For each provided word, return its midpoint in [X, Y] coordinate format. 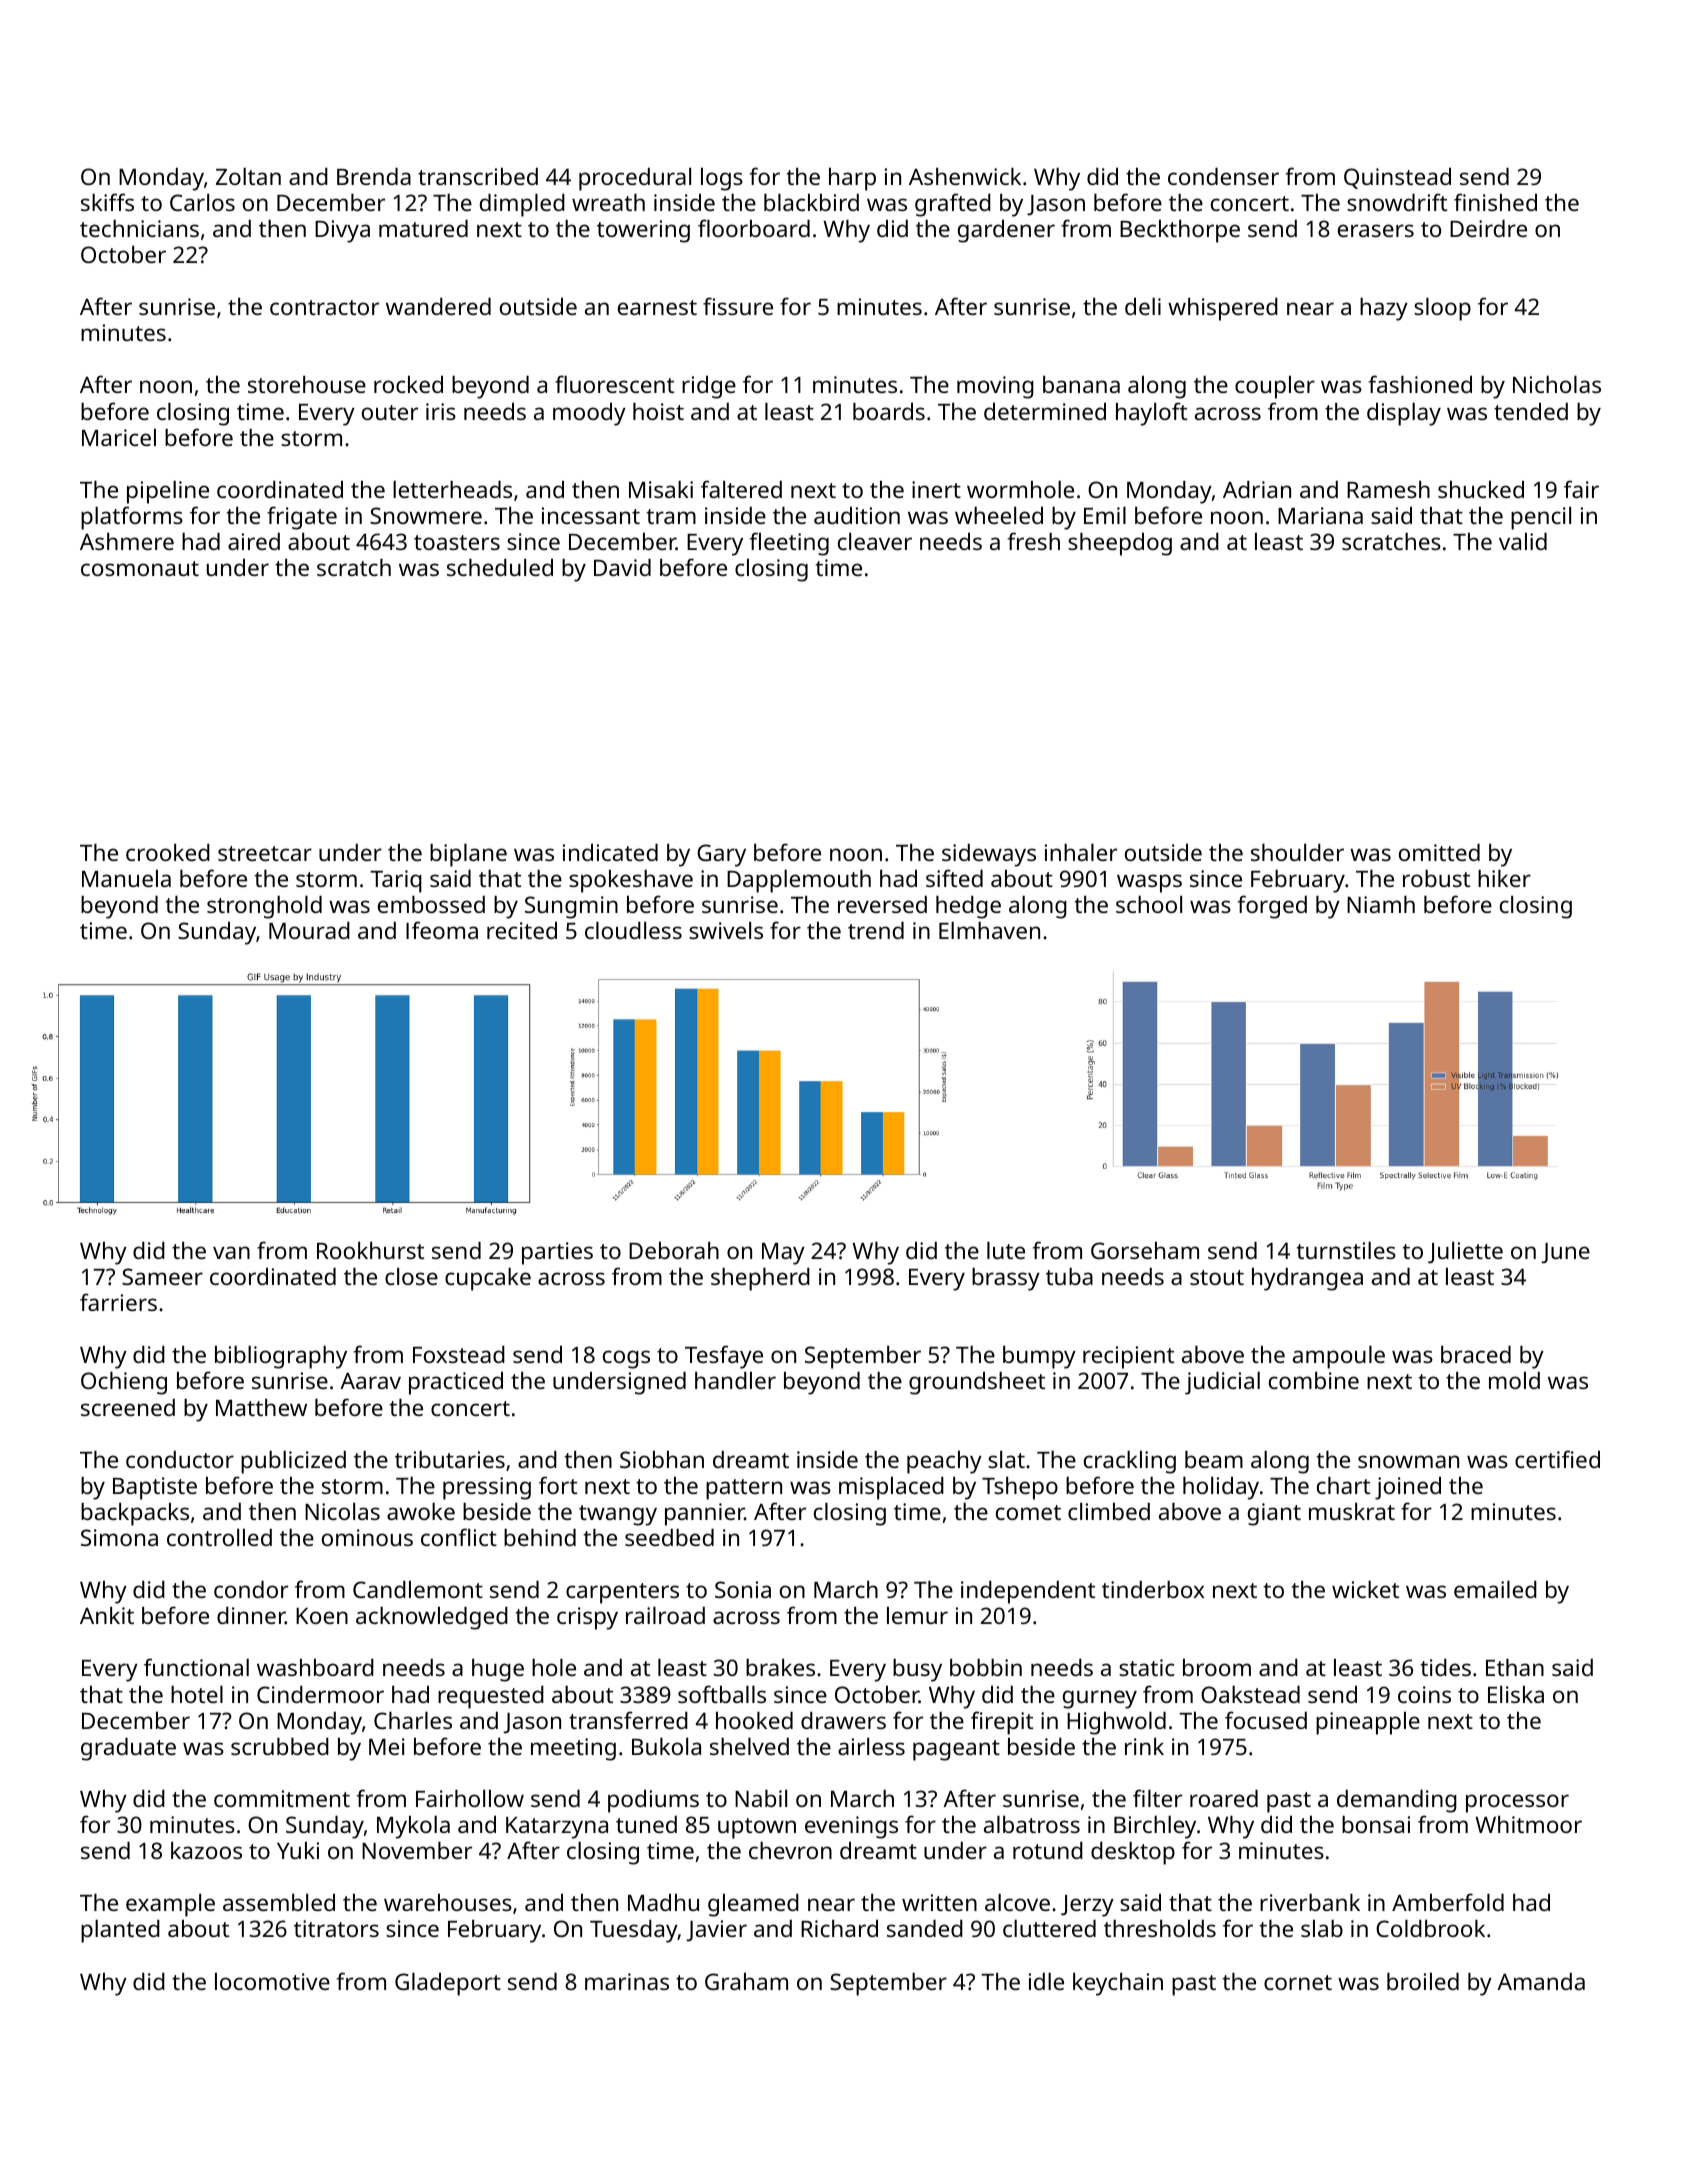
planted [120, 1931]
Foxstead [459, 1354]
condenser [1223, 176]
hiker [1504, 878]
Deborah [674, 1250]
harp [852, 179]
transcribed [478, 176]
